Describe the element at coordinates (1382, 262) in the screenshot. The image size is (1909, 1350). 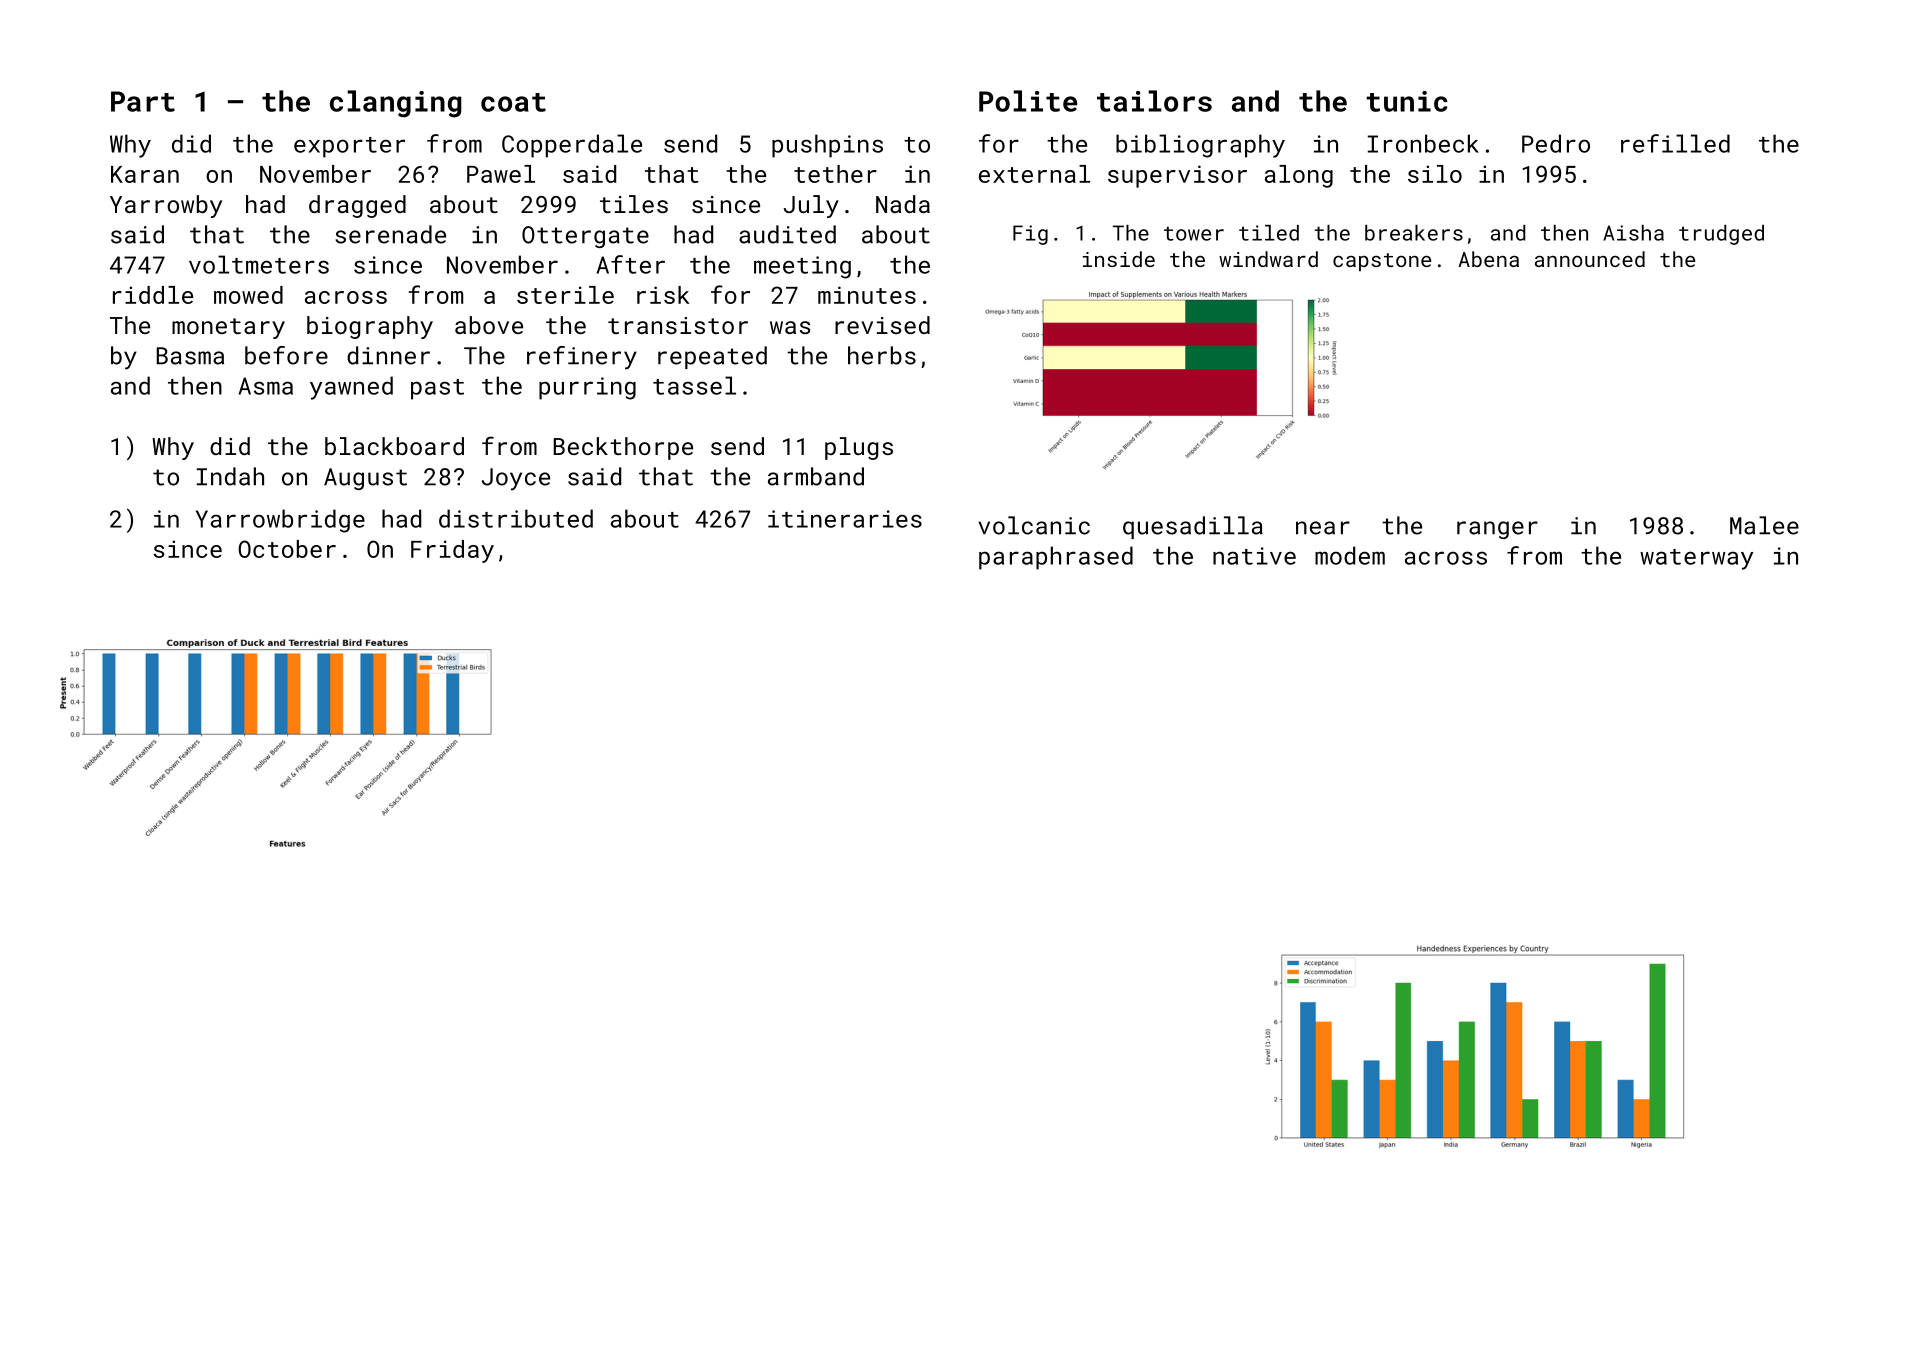
I see `capstone` at that location.
